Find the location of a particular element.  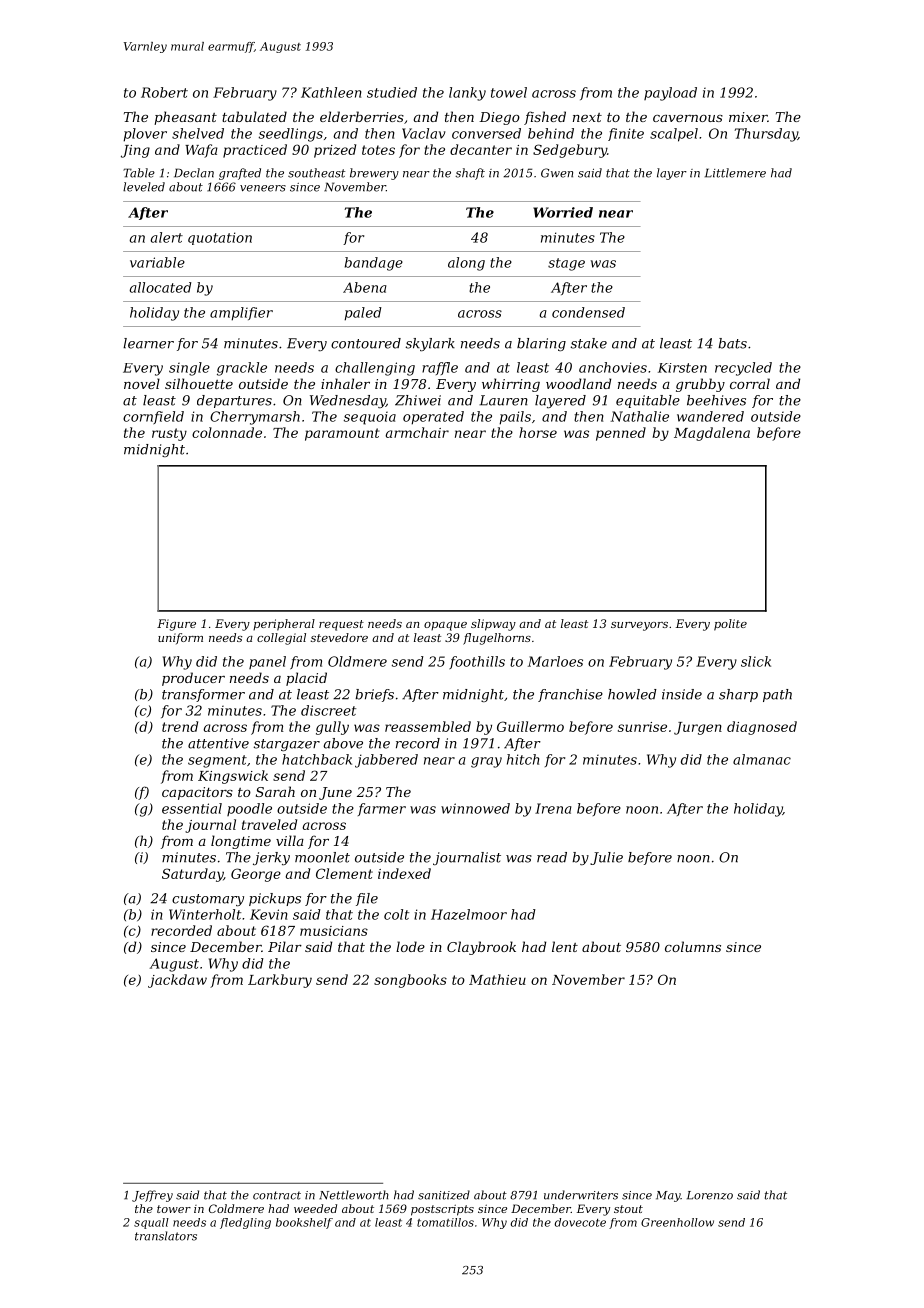

fished is located at coordinates (545, 118).
